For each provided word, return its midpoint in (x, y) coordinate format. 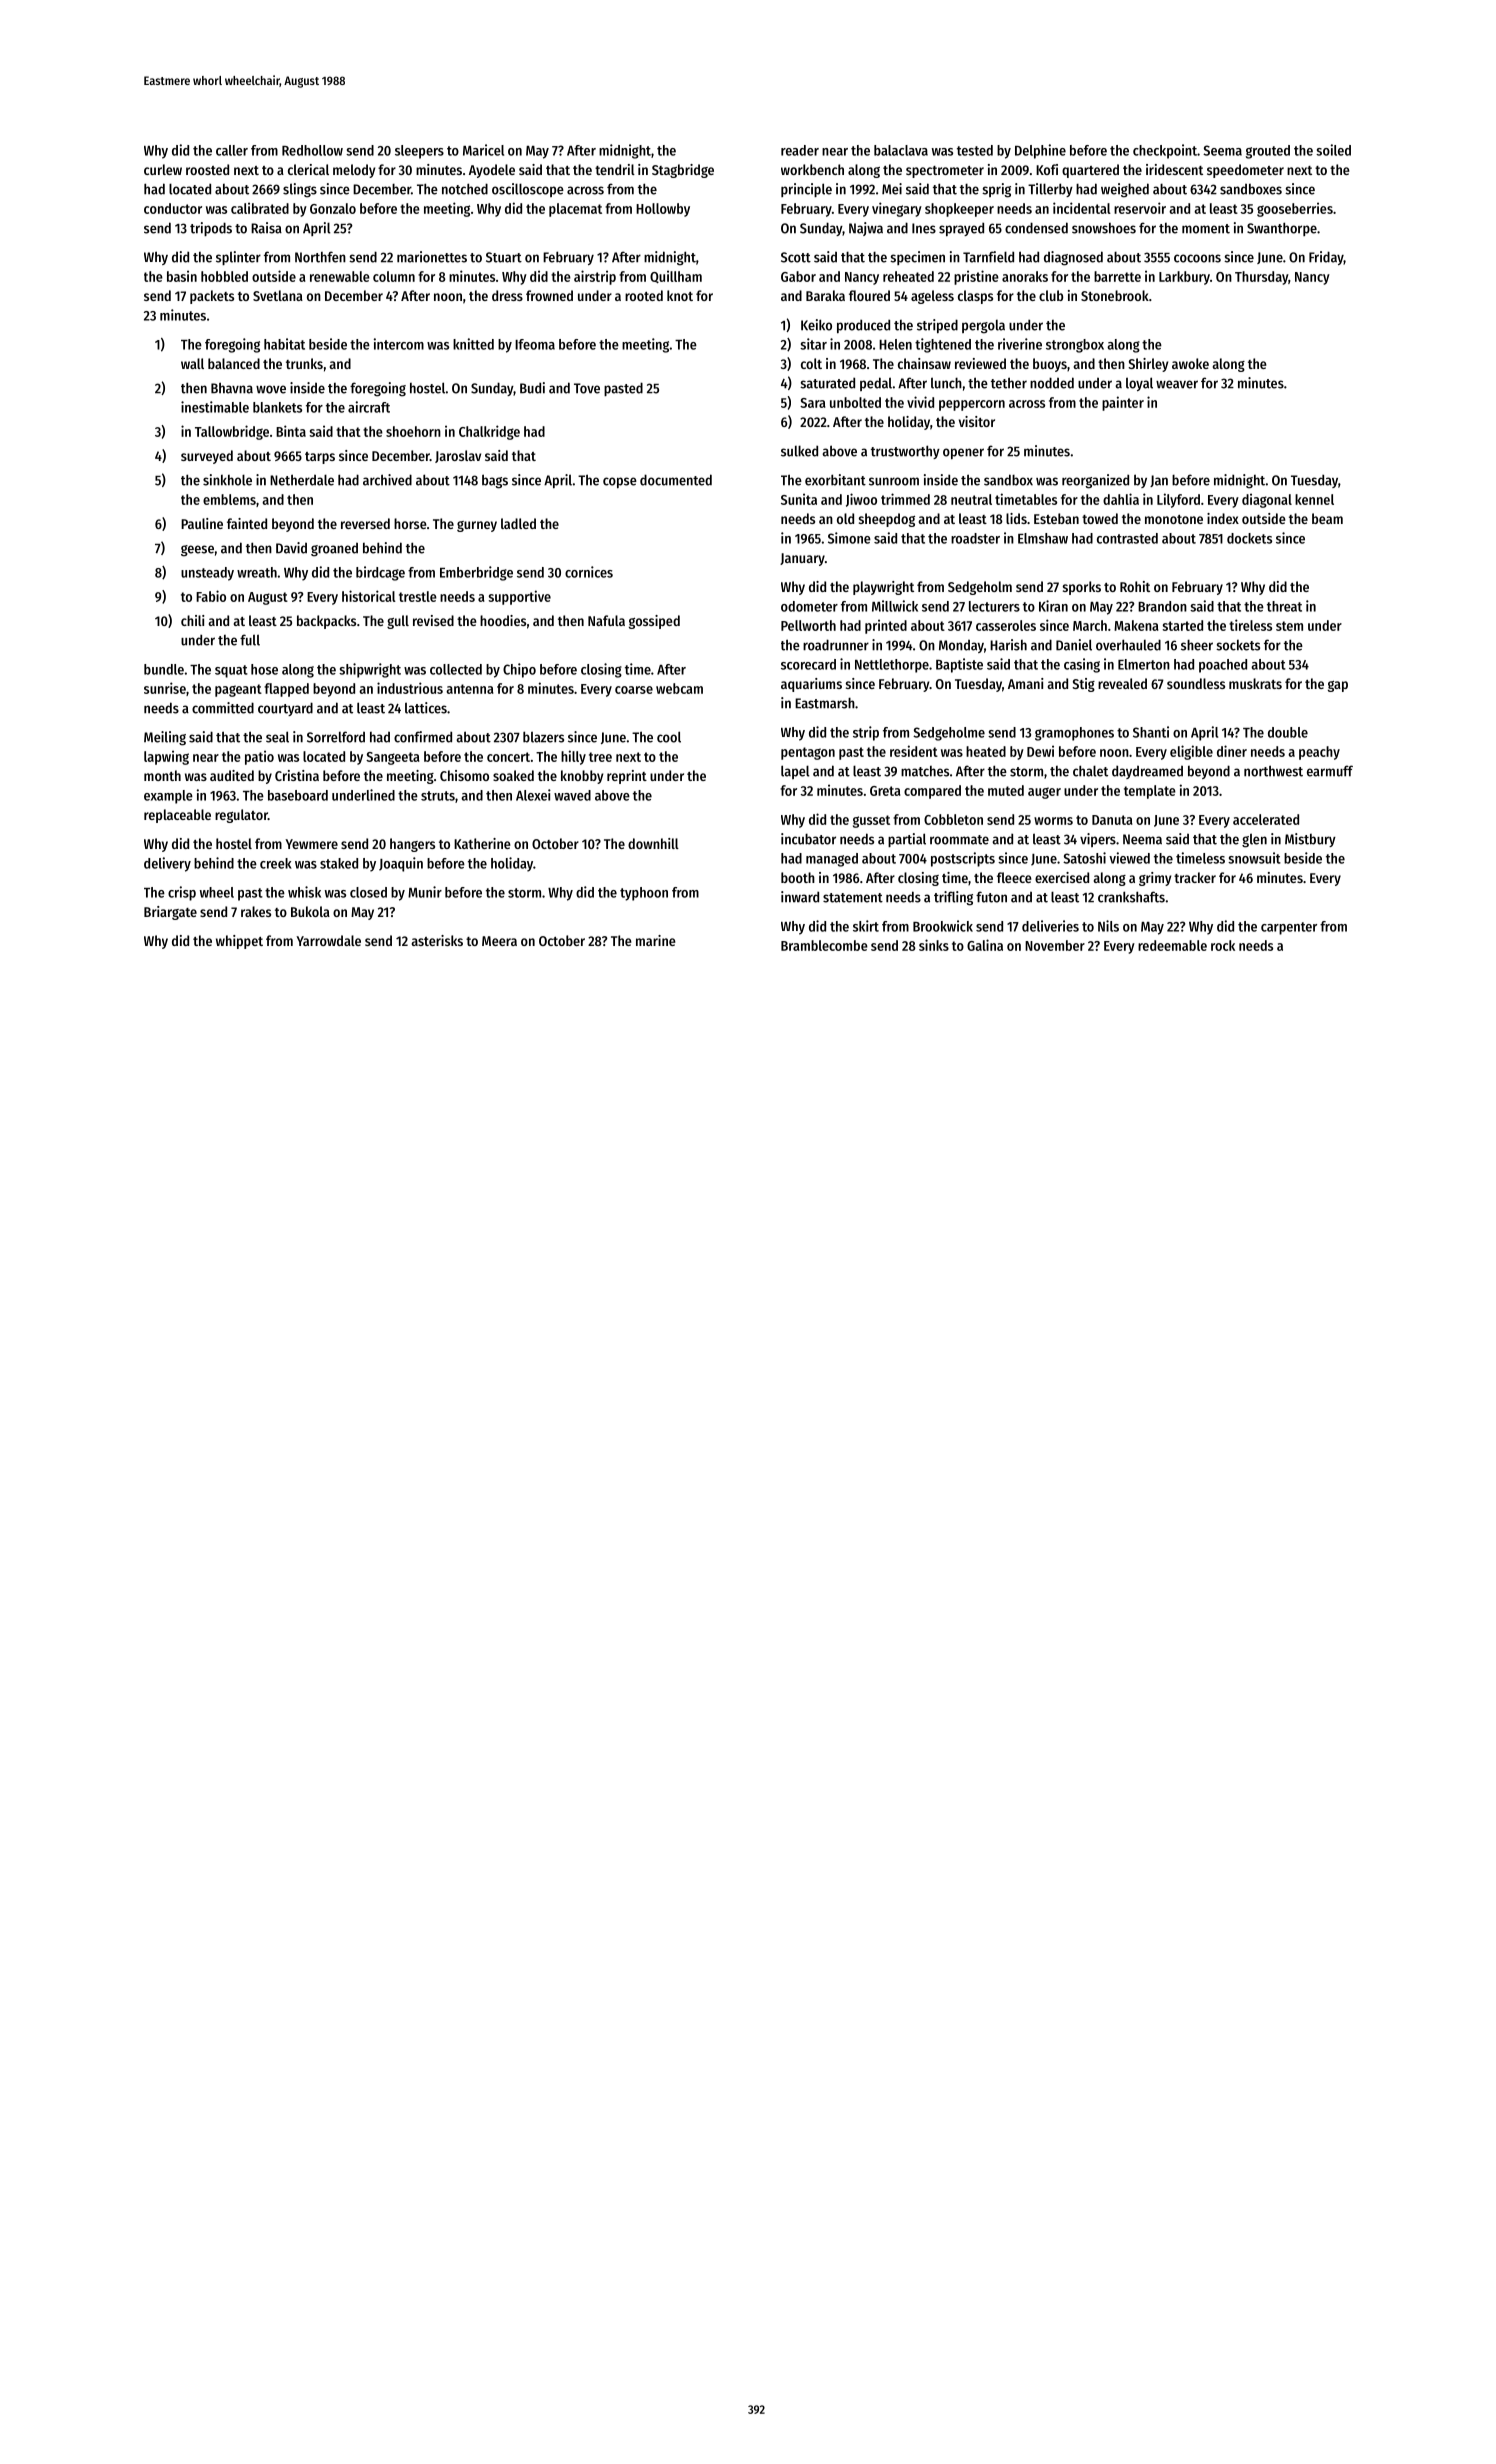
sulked (799, 451)
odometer (809, 606)
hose (264, 669)
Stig (1083, 685)
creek (276, 863)
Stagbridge (683, 171)
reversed (365, 523)
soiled (1333, 150)
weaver (1177, 384)
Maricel (483, 150)
